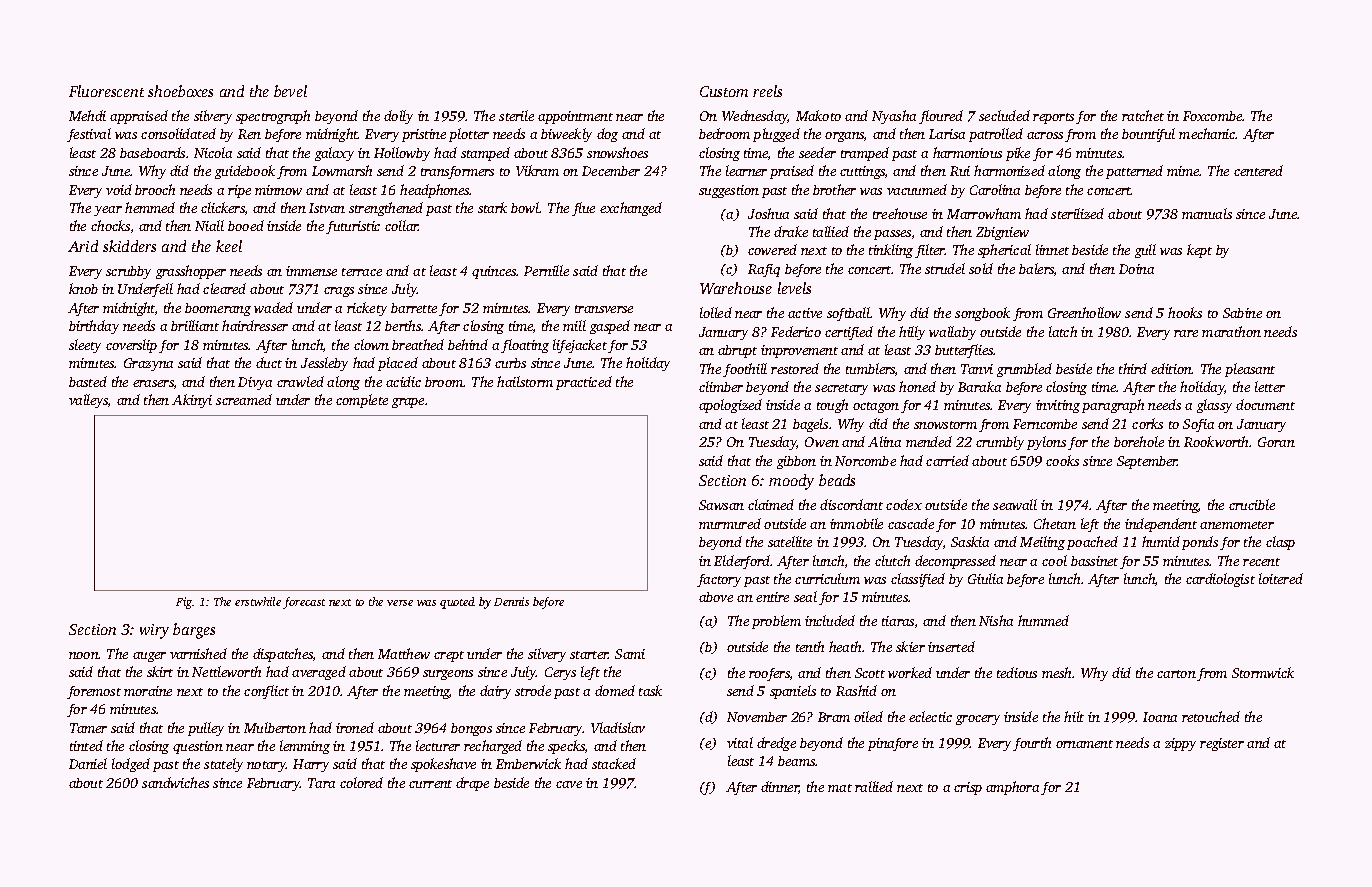 Image resolution: width=1372 pixels, height=887 pixels. I want to click on basted, so click(88, 381).
